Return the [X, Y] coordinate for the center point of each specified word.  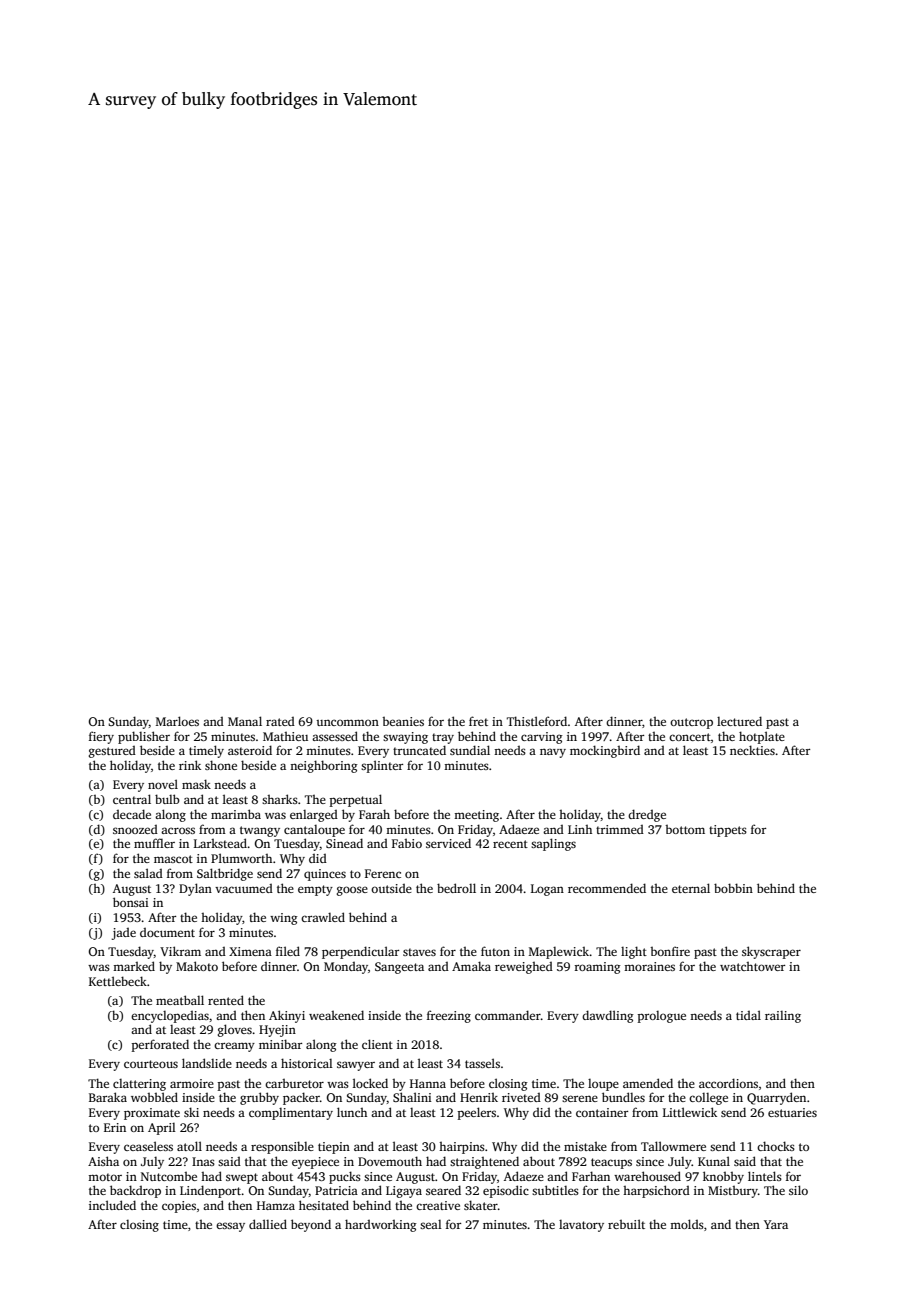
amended [648, 1083]
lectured [739, 721]
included [112, 1205]
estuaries [792, 1112]
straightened [484, 1162]
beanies [403, 721]
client [377, 1044]
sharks [280, 799]
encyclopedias [170, 1017]
